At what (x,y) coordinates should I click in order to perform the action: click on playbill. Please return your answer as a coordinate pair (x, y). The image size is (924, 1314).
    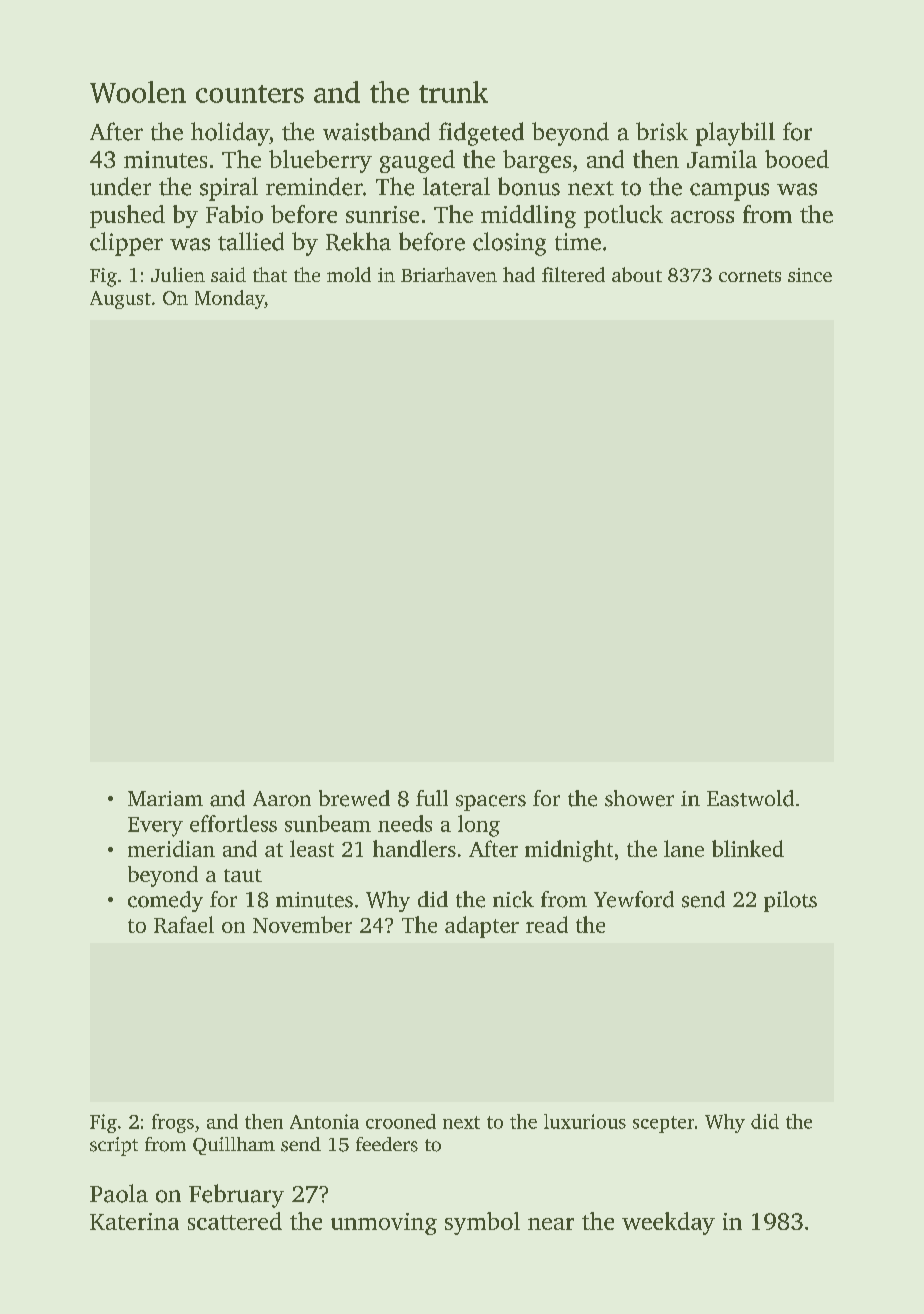
    Looking at the image, I should click on (735, 134).
